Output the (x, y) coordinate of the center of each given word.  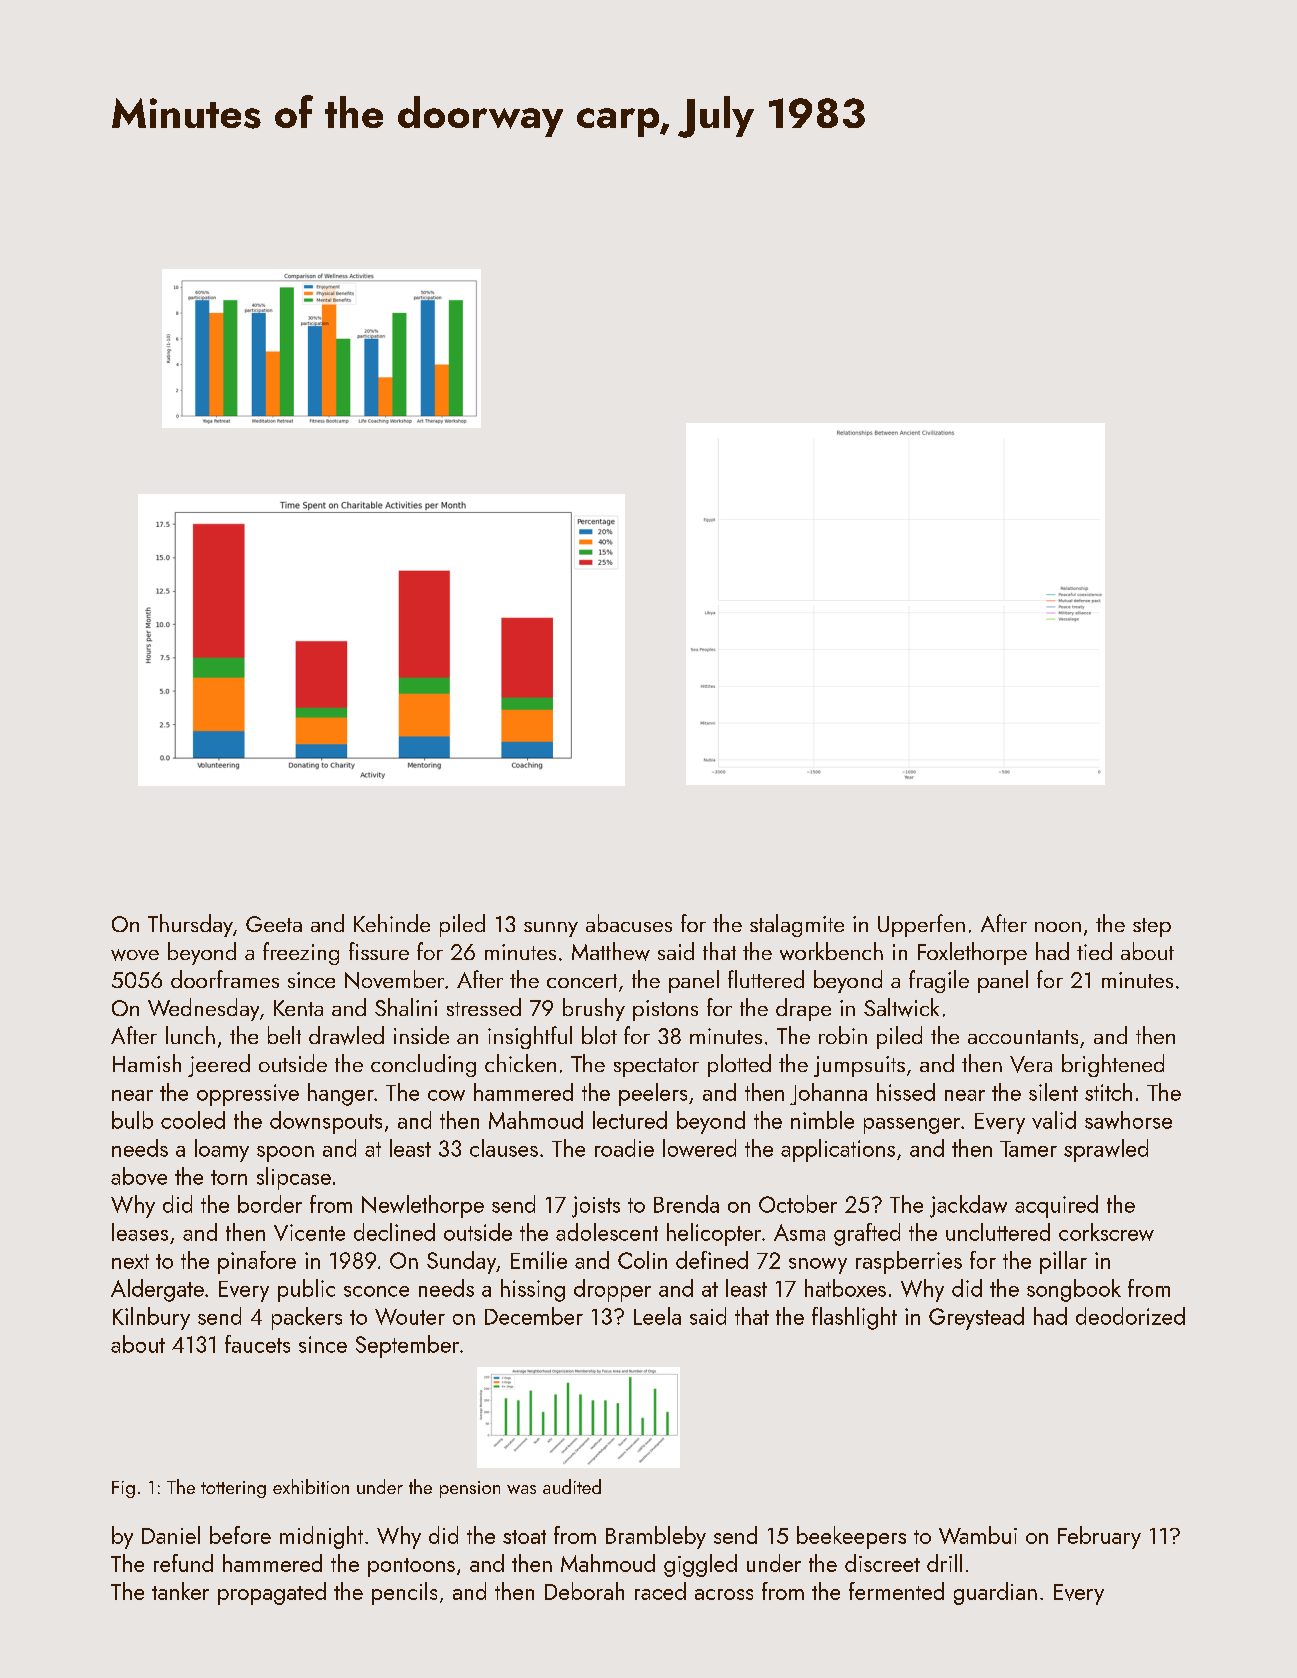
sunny (551, 929)
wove (135, 955)
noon (1058, 927)
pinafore (257, 1262)
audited (572, 1486)
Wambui (978, 1535)
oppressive (248, 1095)
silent (1053, 1092)
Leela (657, 1316)
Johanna (828, 1094)
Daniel (171, 1535)
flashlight (854, 1318)
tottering (233, 1489)
